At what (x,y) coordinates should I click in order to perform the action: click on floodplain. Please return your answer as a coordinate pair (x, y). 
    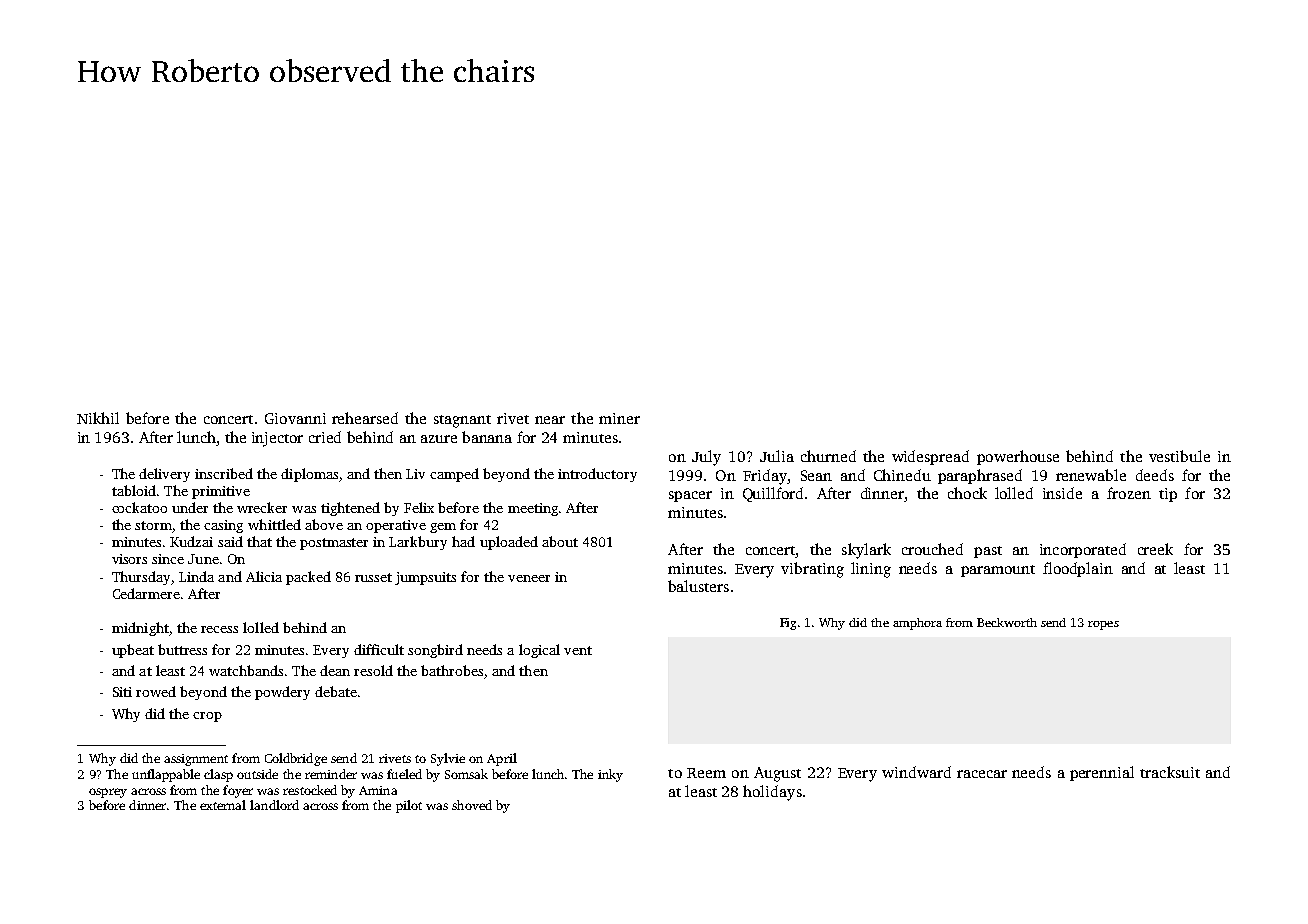
    Looking at the image, I should click on (1078, 569).
